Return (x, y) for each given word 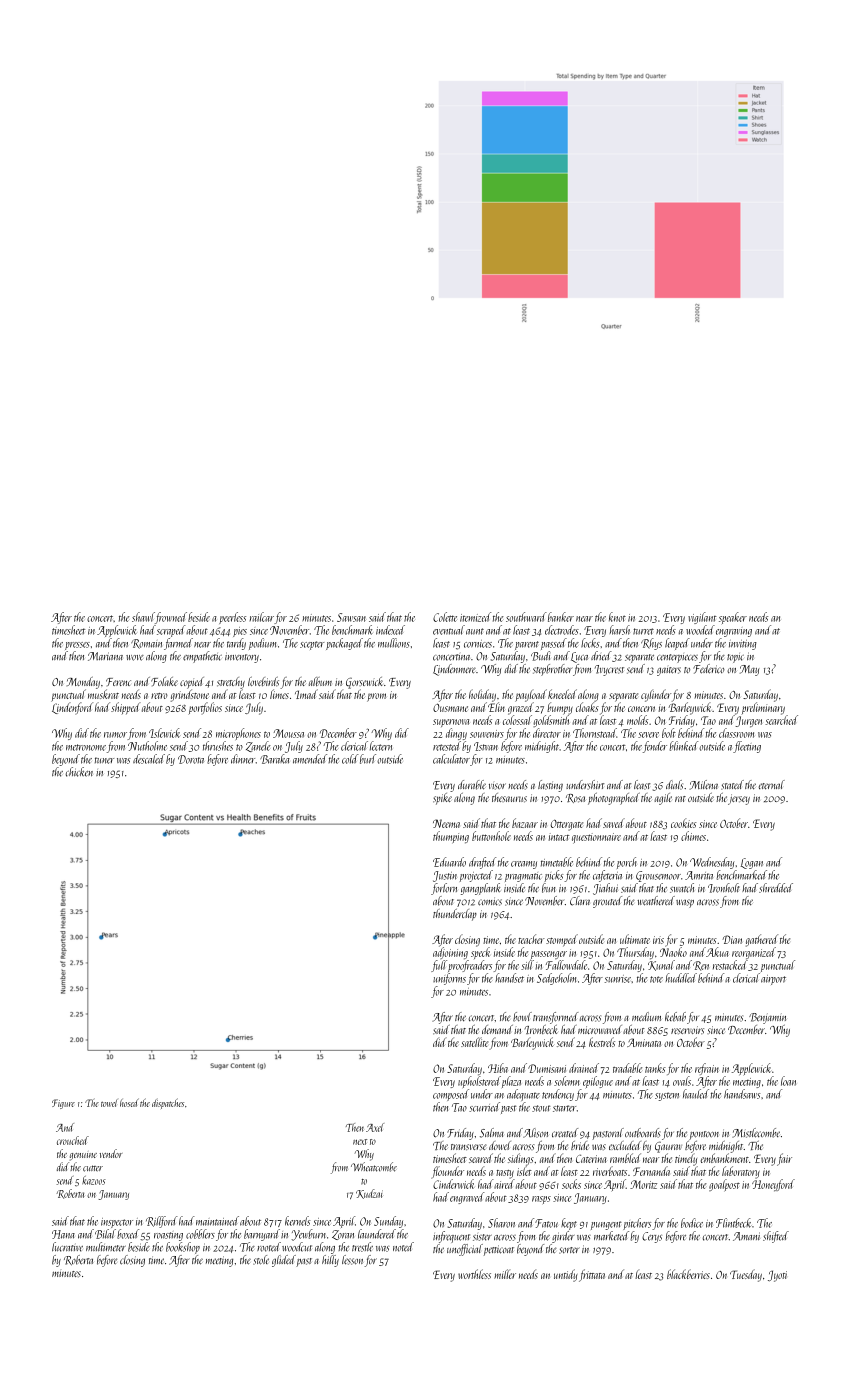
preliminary (763, 708)
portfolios (205, 708)
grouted (607, 902)
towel (109, 1103)
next (360, 1142)
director (547, 733)
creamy (524, 865)
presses (77, 646)
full (439, 966)
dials (674, 785)
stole (261, 1260)
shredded (776, 888)
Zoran (343, 1235)
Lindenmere (454, 670)
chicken (79, 772)
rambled (625, 1158)
